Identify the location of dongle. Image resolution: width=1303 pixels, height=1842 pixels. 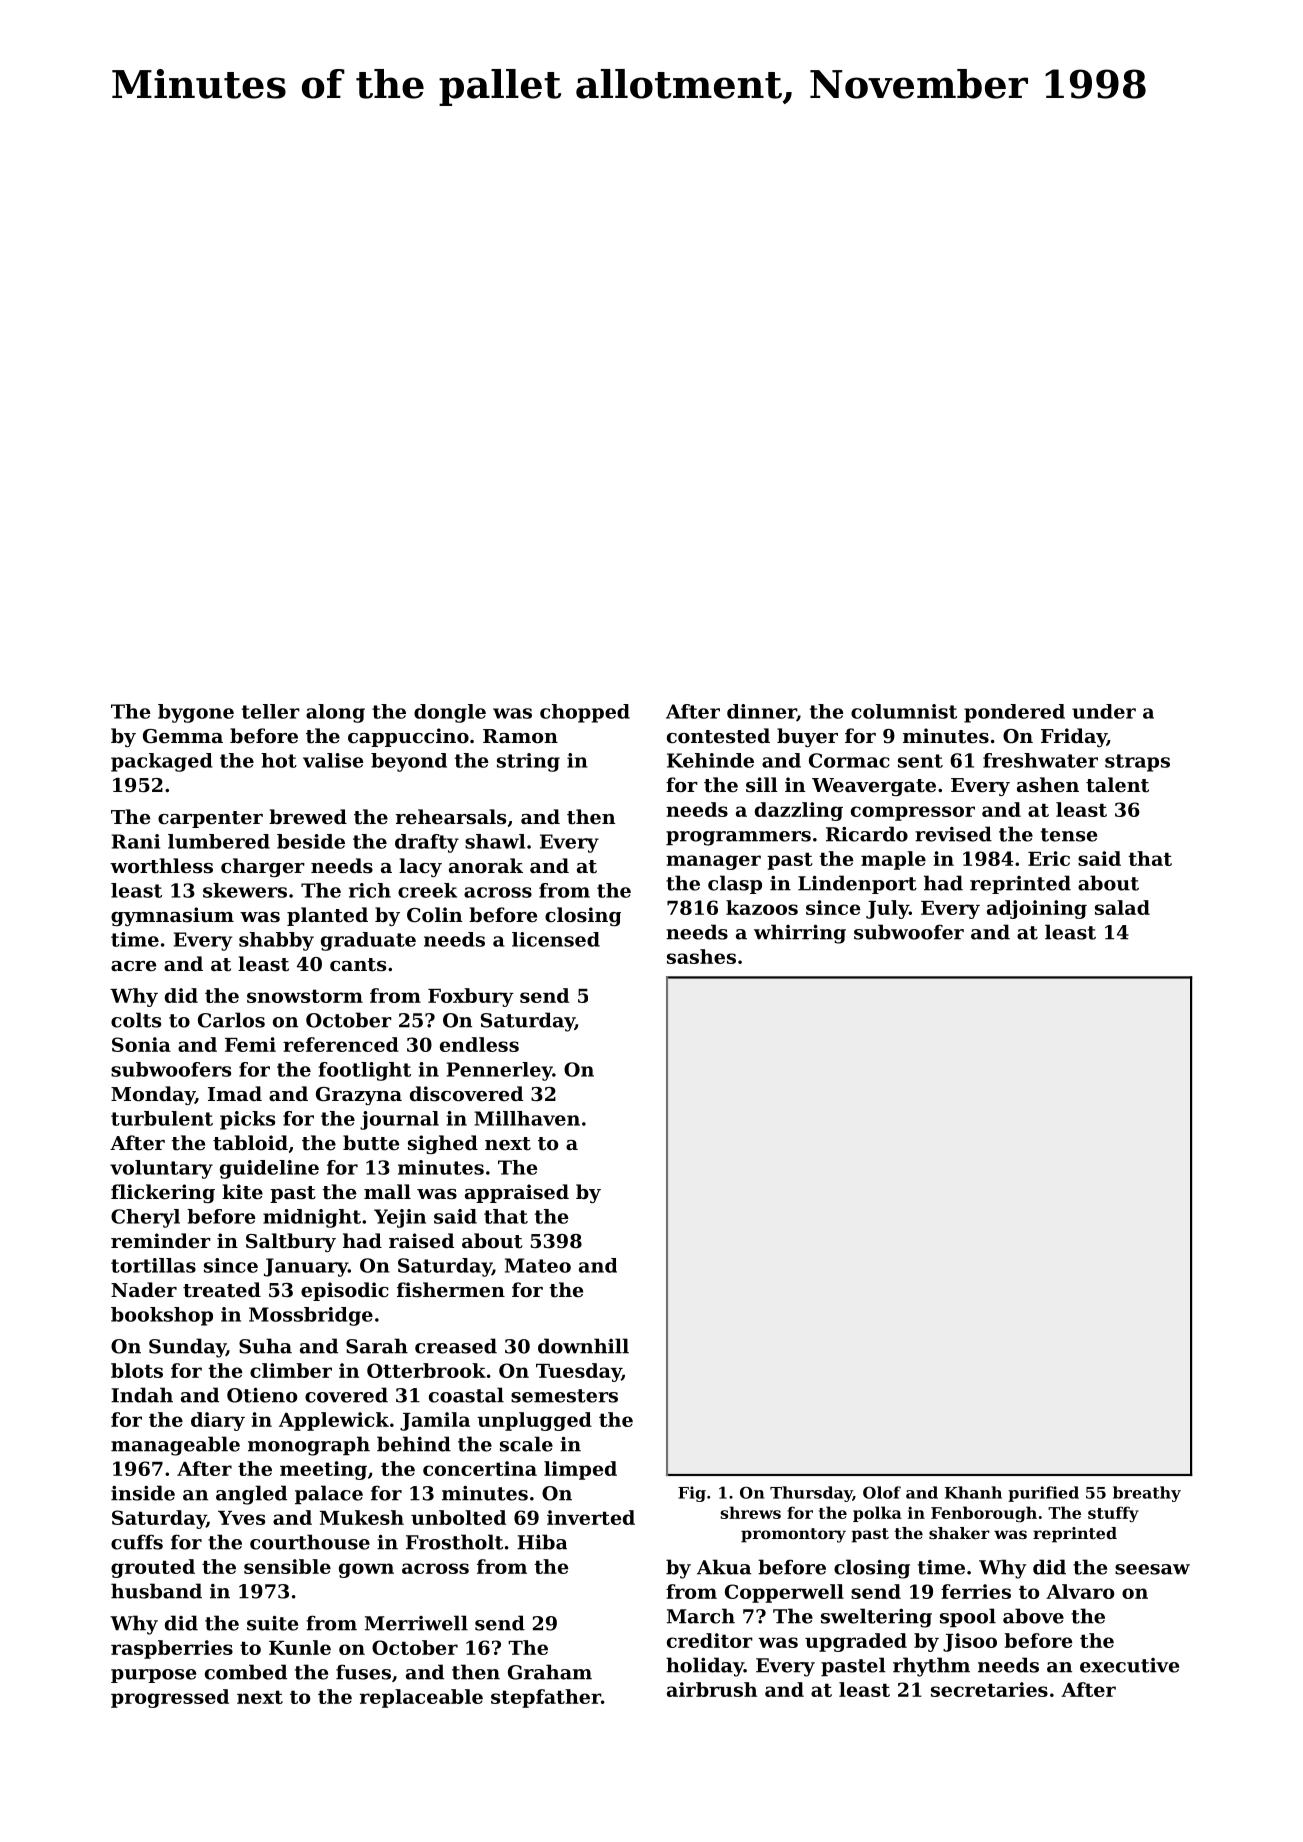
(450, 713).
